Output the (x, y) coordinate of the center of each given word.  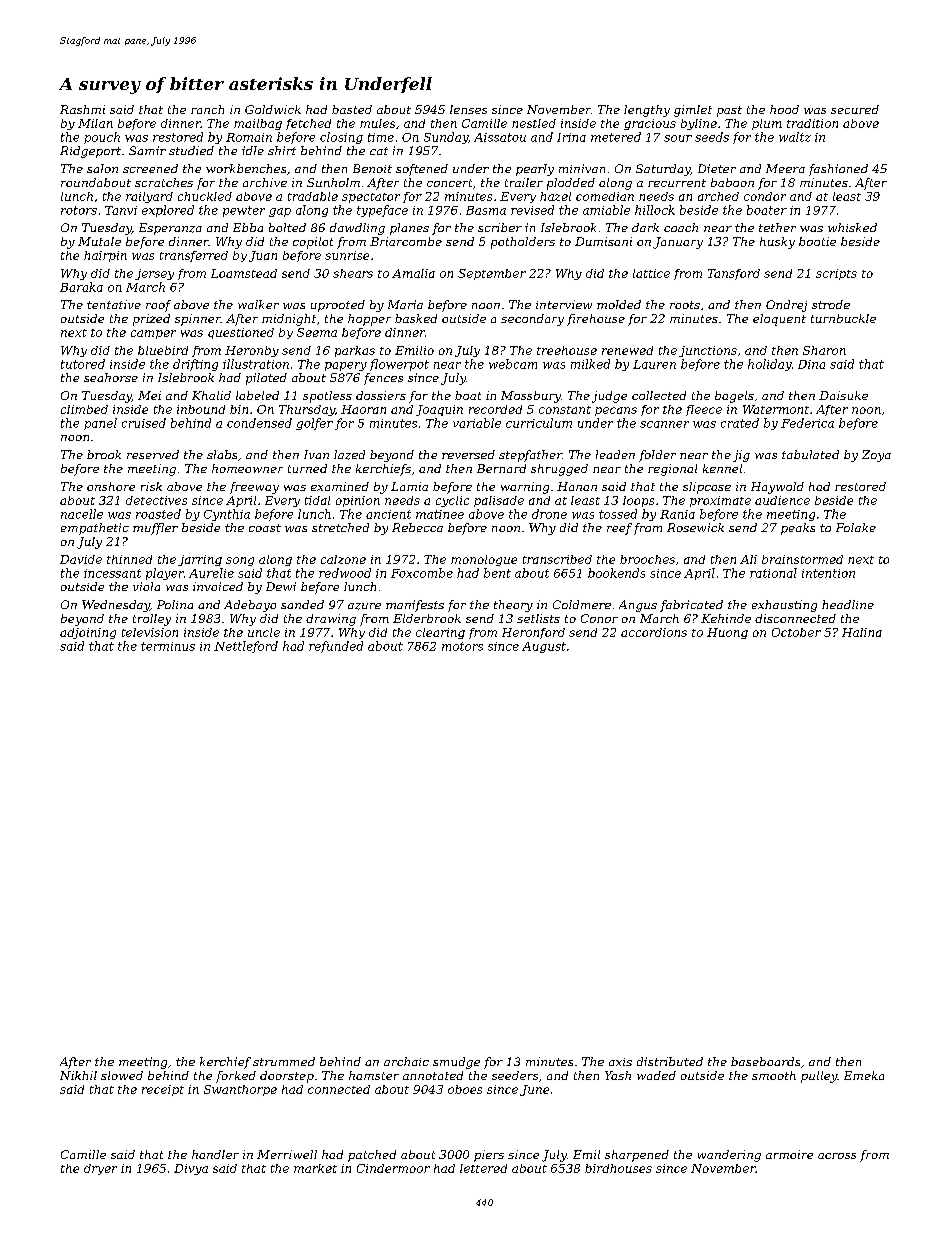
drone (549, 514)
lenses (468, 109)
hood (784, 109)
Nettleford (246, 647)
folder (657, 456)
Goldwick (273, 109)
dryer (100, 1169)
